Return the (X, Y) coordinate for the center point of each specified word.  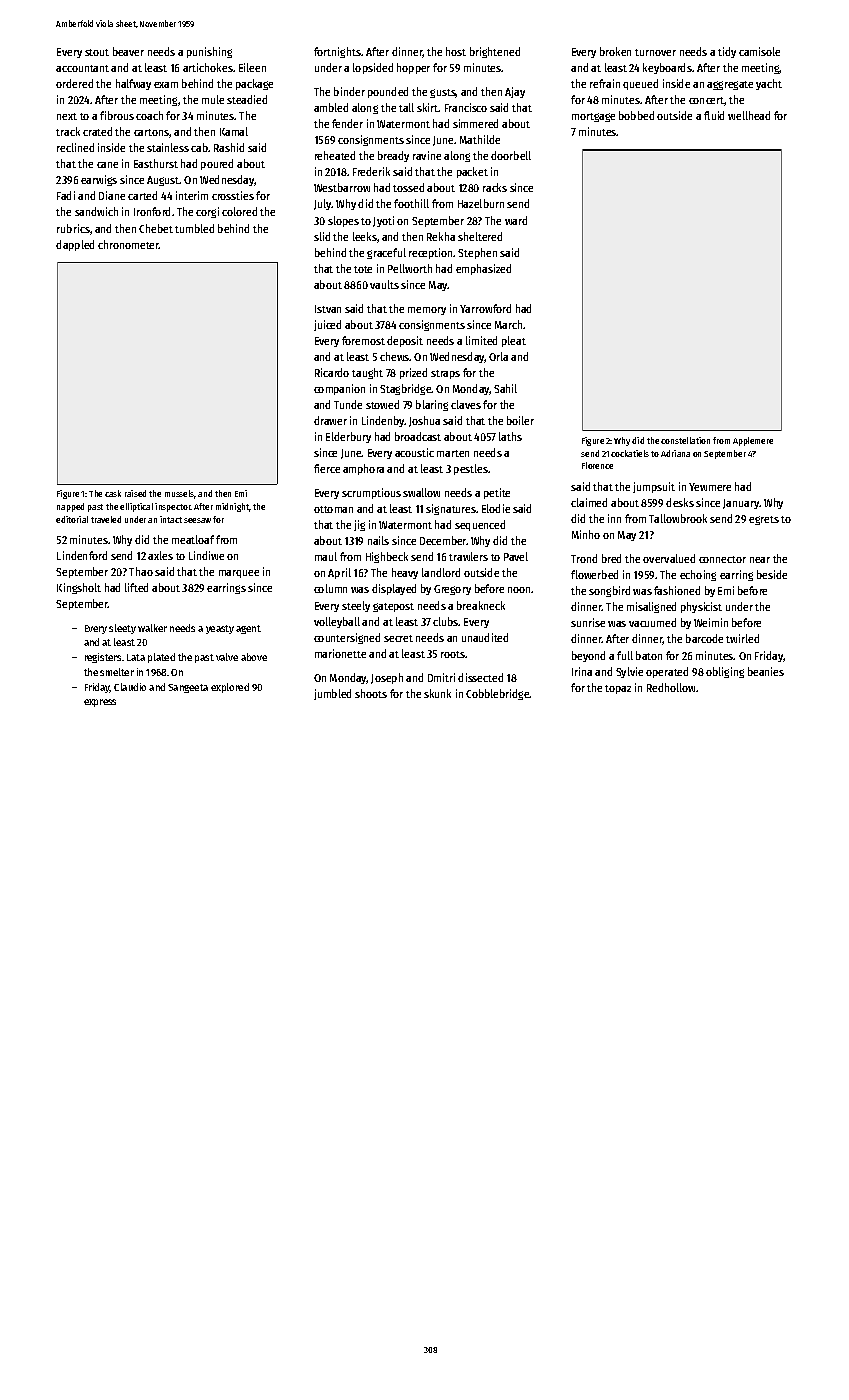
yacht (769, 84)
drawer (330, 420)
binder (349, 91)
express (100, 703)
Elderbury (348, 437)
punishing (209, 52)
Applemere (753, 441)
